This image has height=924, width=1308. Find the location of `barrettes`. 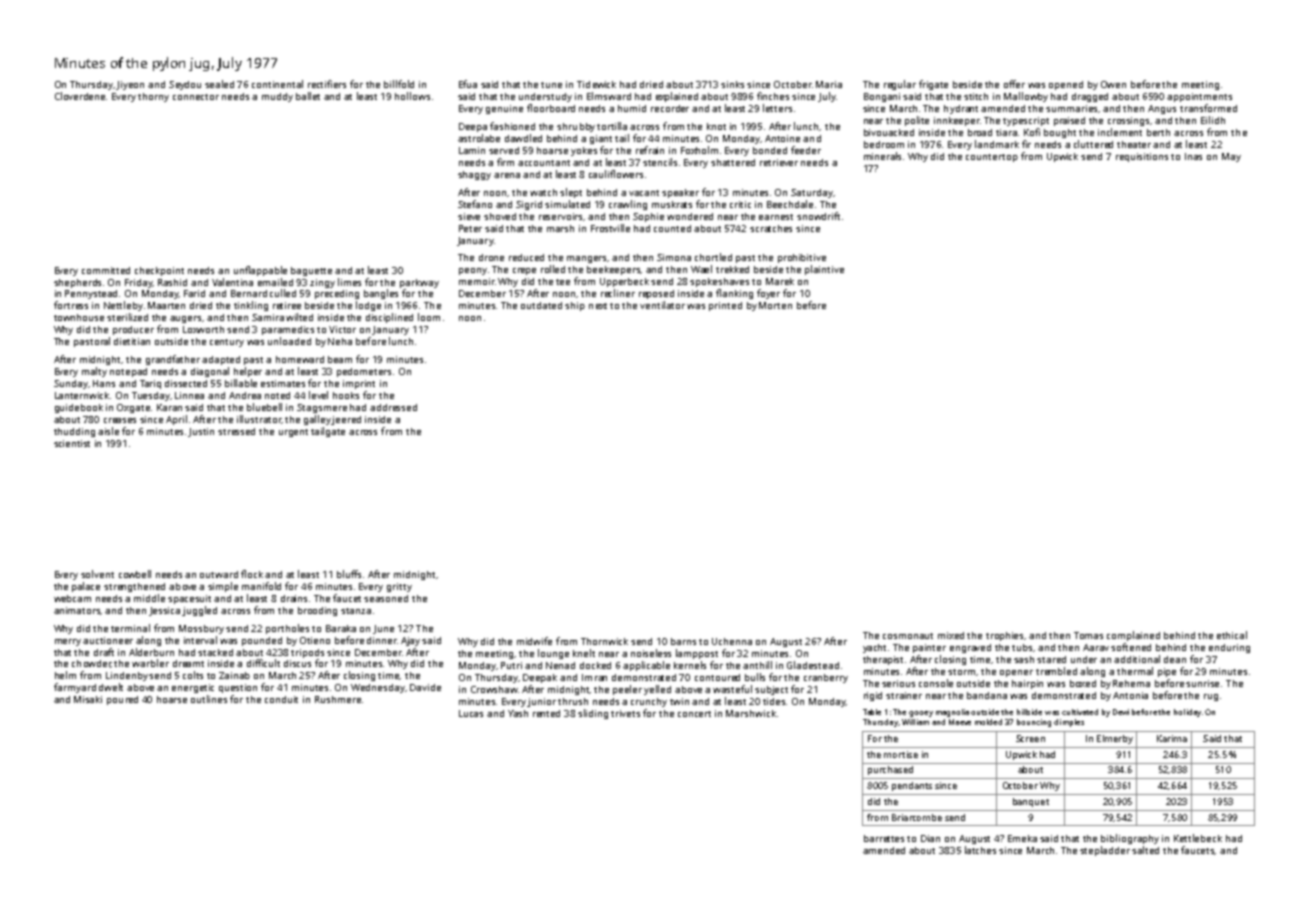

barrettes is located at coordinates (884, 838).
